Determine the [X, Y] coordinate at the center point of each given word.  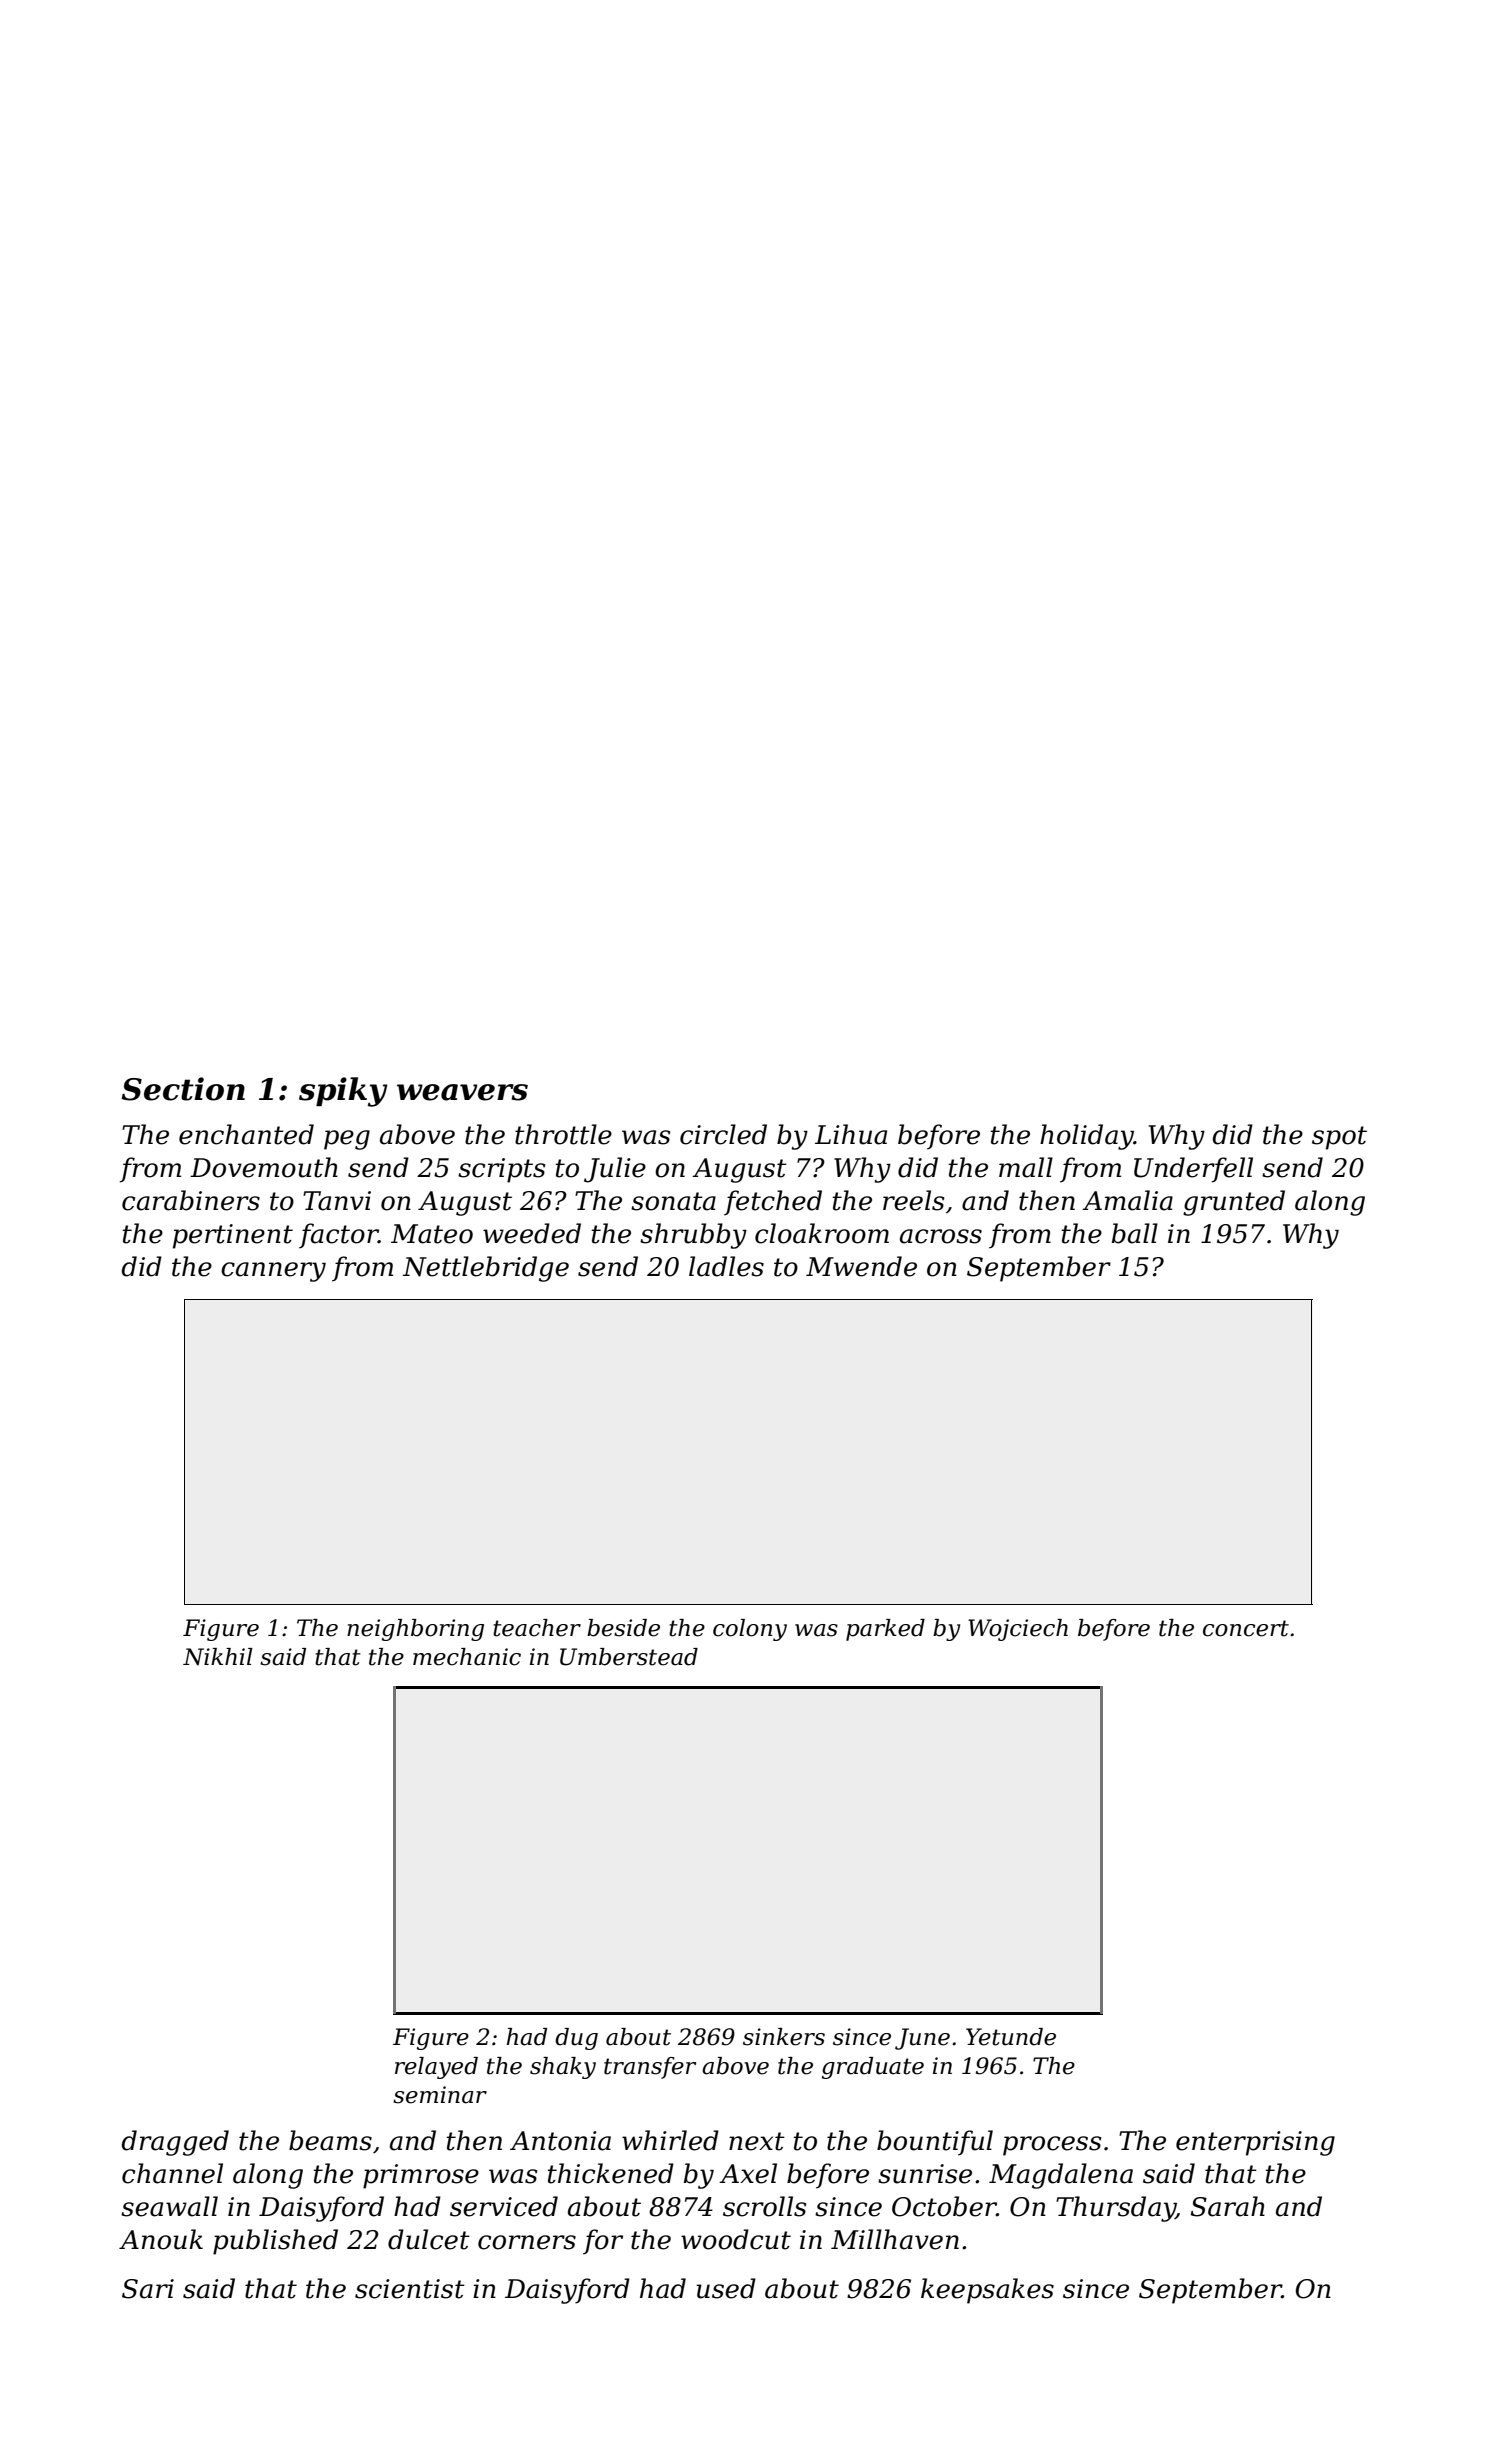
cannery [273, 1272]
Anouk [161, 2239]
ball [1135, 1233]
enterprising [1255, 2143]
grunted [1234, 1203]
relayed [436, 2068]
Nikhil [218, 1657]
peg [347, 1140]
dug [576, 2039]
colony [750, 1630]
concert [1246, 1628]
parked [885, 1630]
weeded [532, 1233]
